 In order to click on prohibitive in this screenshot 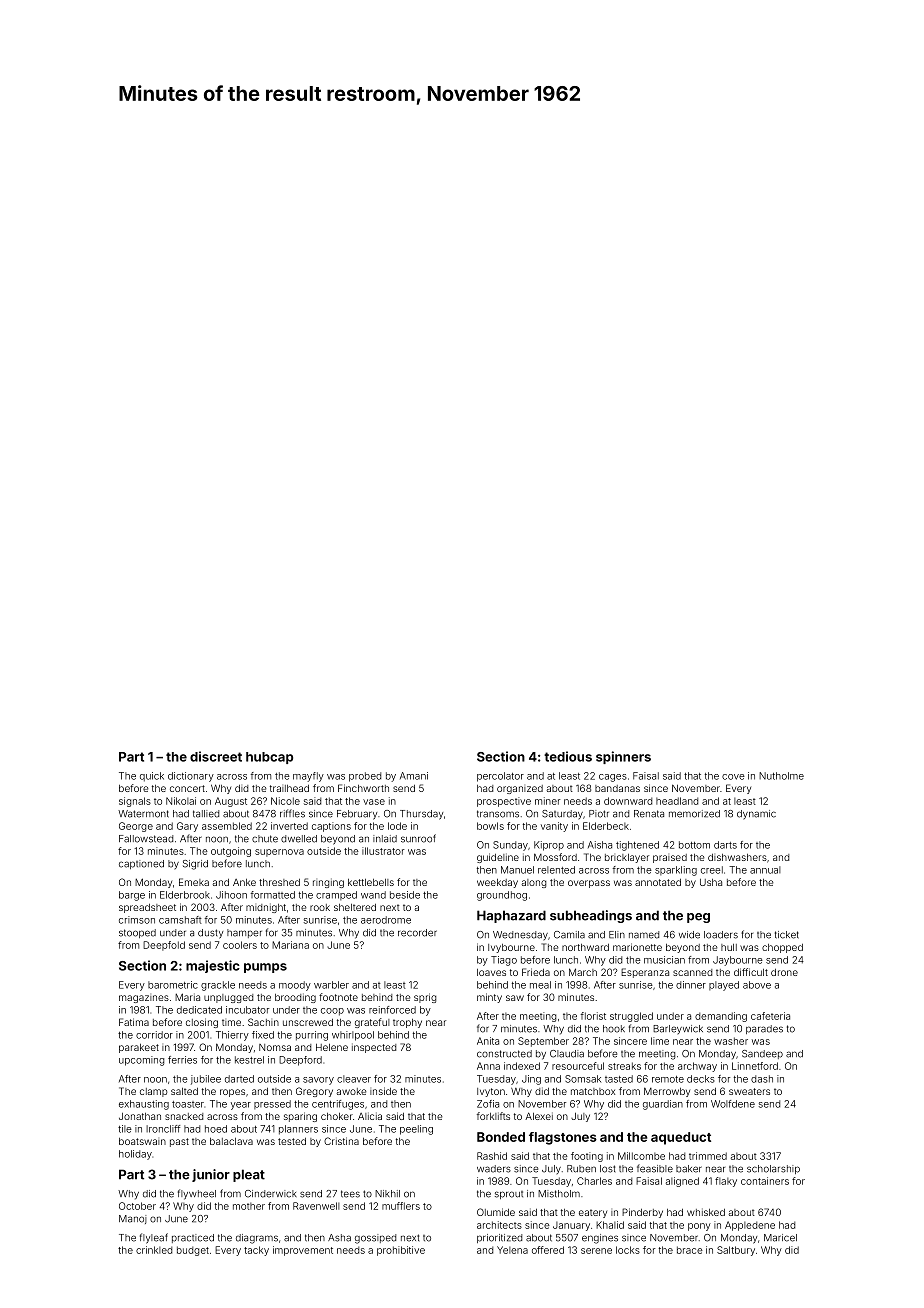, I will do `click(401, 1251)`.
